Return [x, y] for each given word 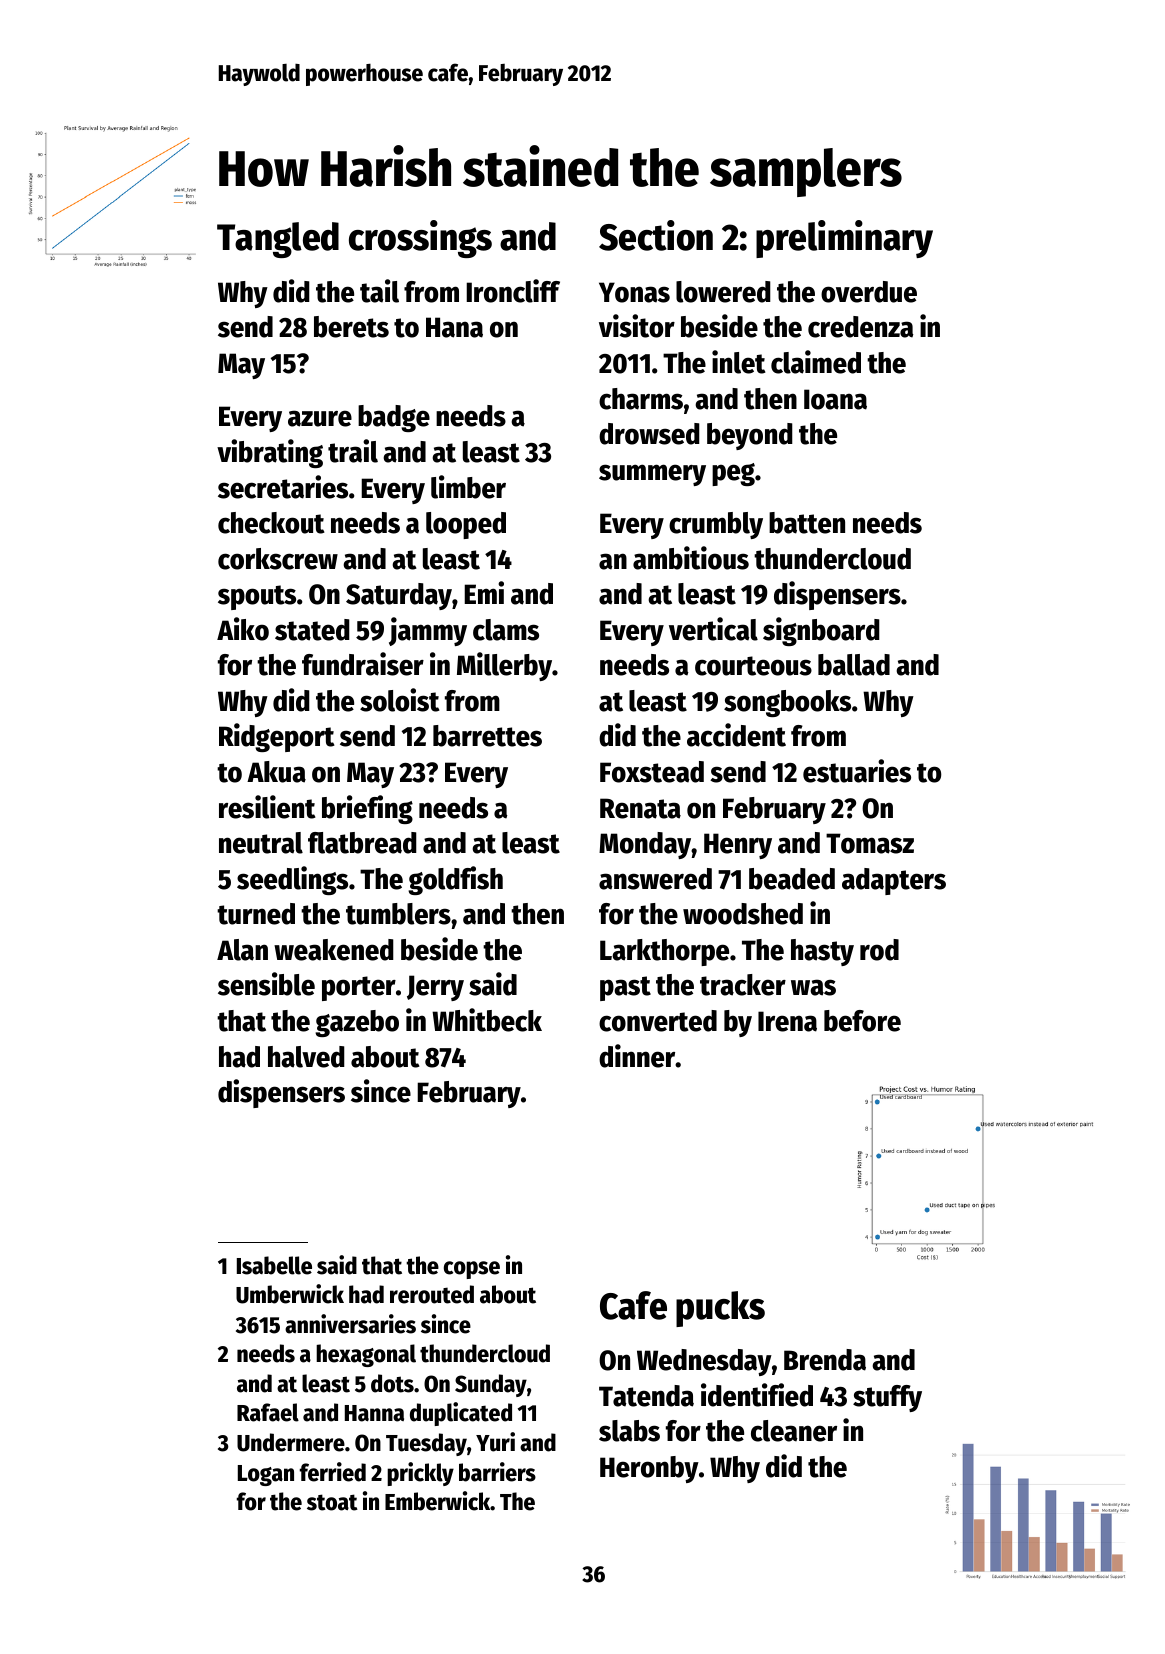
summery [652, 475]
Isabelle [274, 1265]
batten [807, 523]
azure [320, 418]
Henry [738, 846]
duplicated [461, 1414]
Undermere [291, 1442]
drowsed [649, 434]
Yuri [495, 1442]
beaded [792, 879]
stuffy [887, 1398]
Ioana [835, 399]
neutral [261, 843]
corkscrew [278, 559]
